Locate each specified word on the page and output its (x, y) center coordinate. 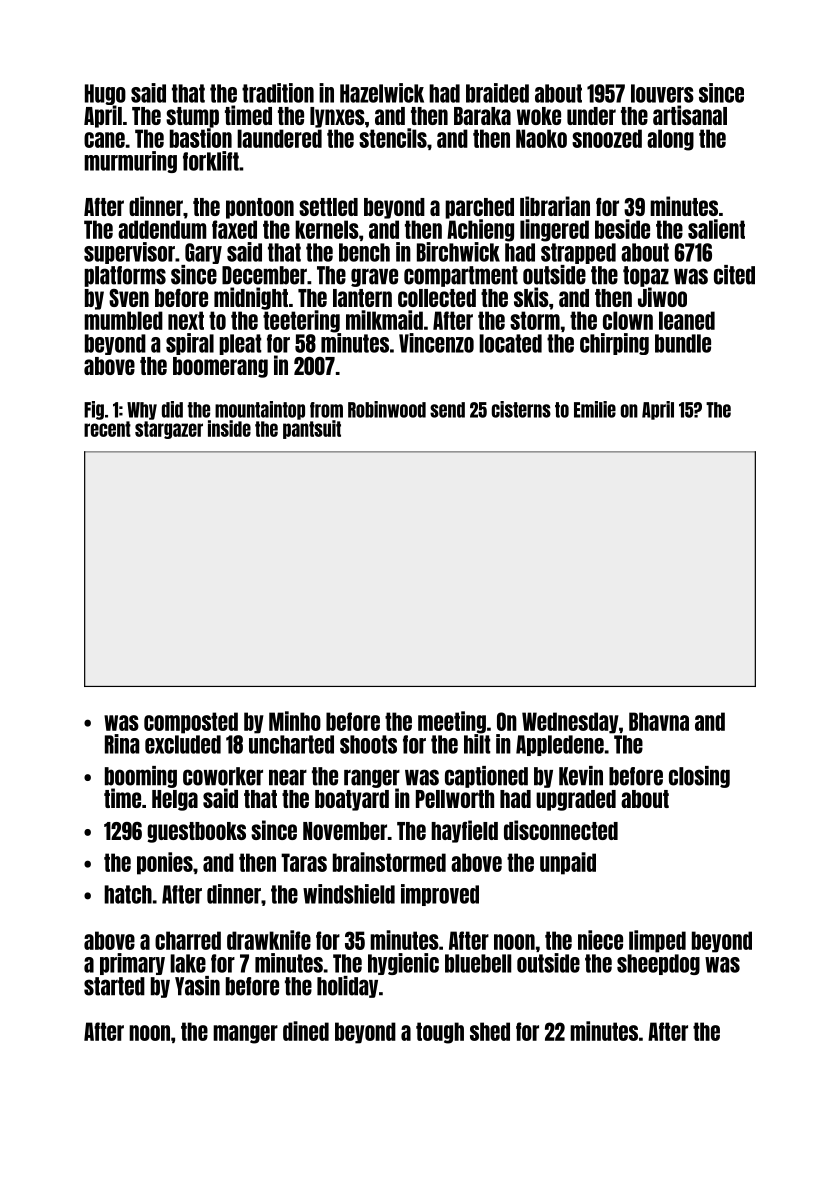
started (114, 986)
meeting (452, 722)
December (264, 275)
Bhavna (659, 721)
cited (734, 275)
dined (306, 1031)
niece (600, 940)
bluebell (478, 963)
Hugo (105, 94)
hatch (128, 894)
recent (107, 429)
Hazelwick (382, 93)
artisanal (690, 115)
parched (479, 208)
